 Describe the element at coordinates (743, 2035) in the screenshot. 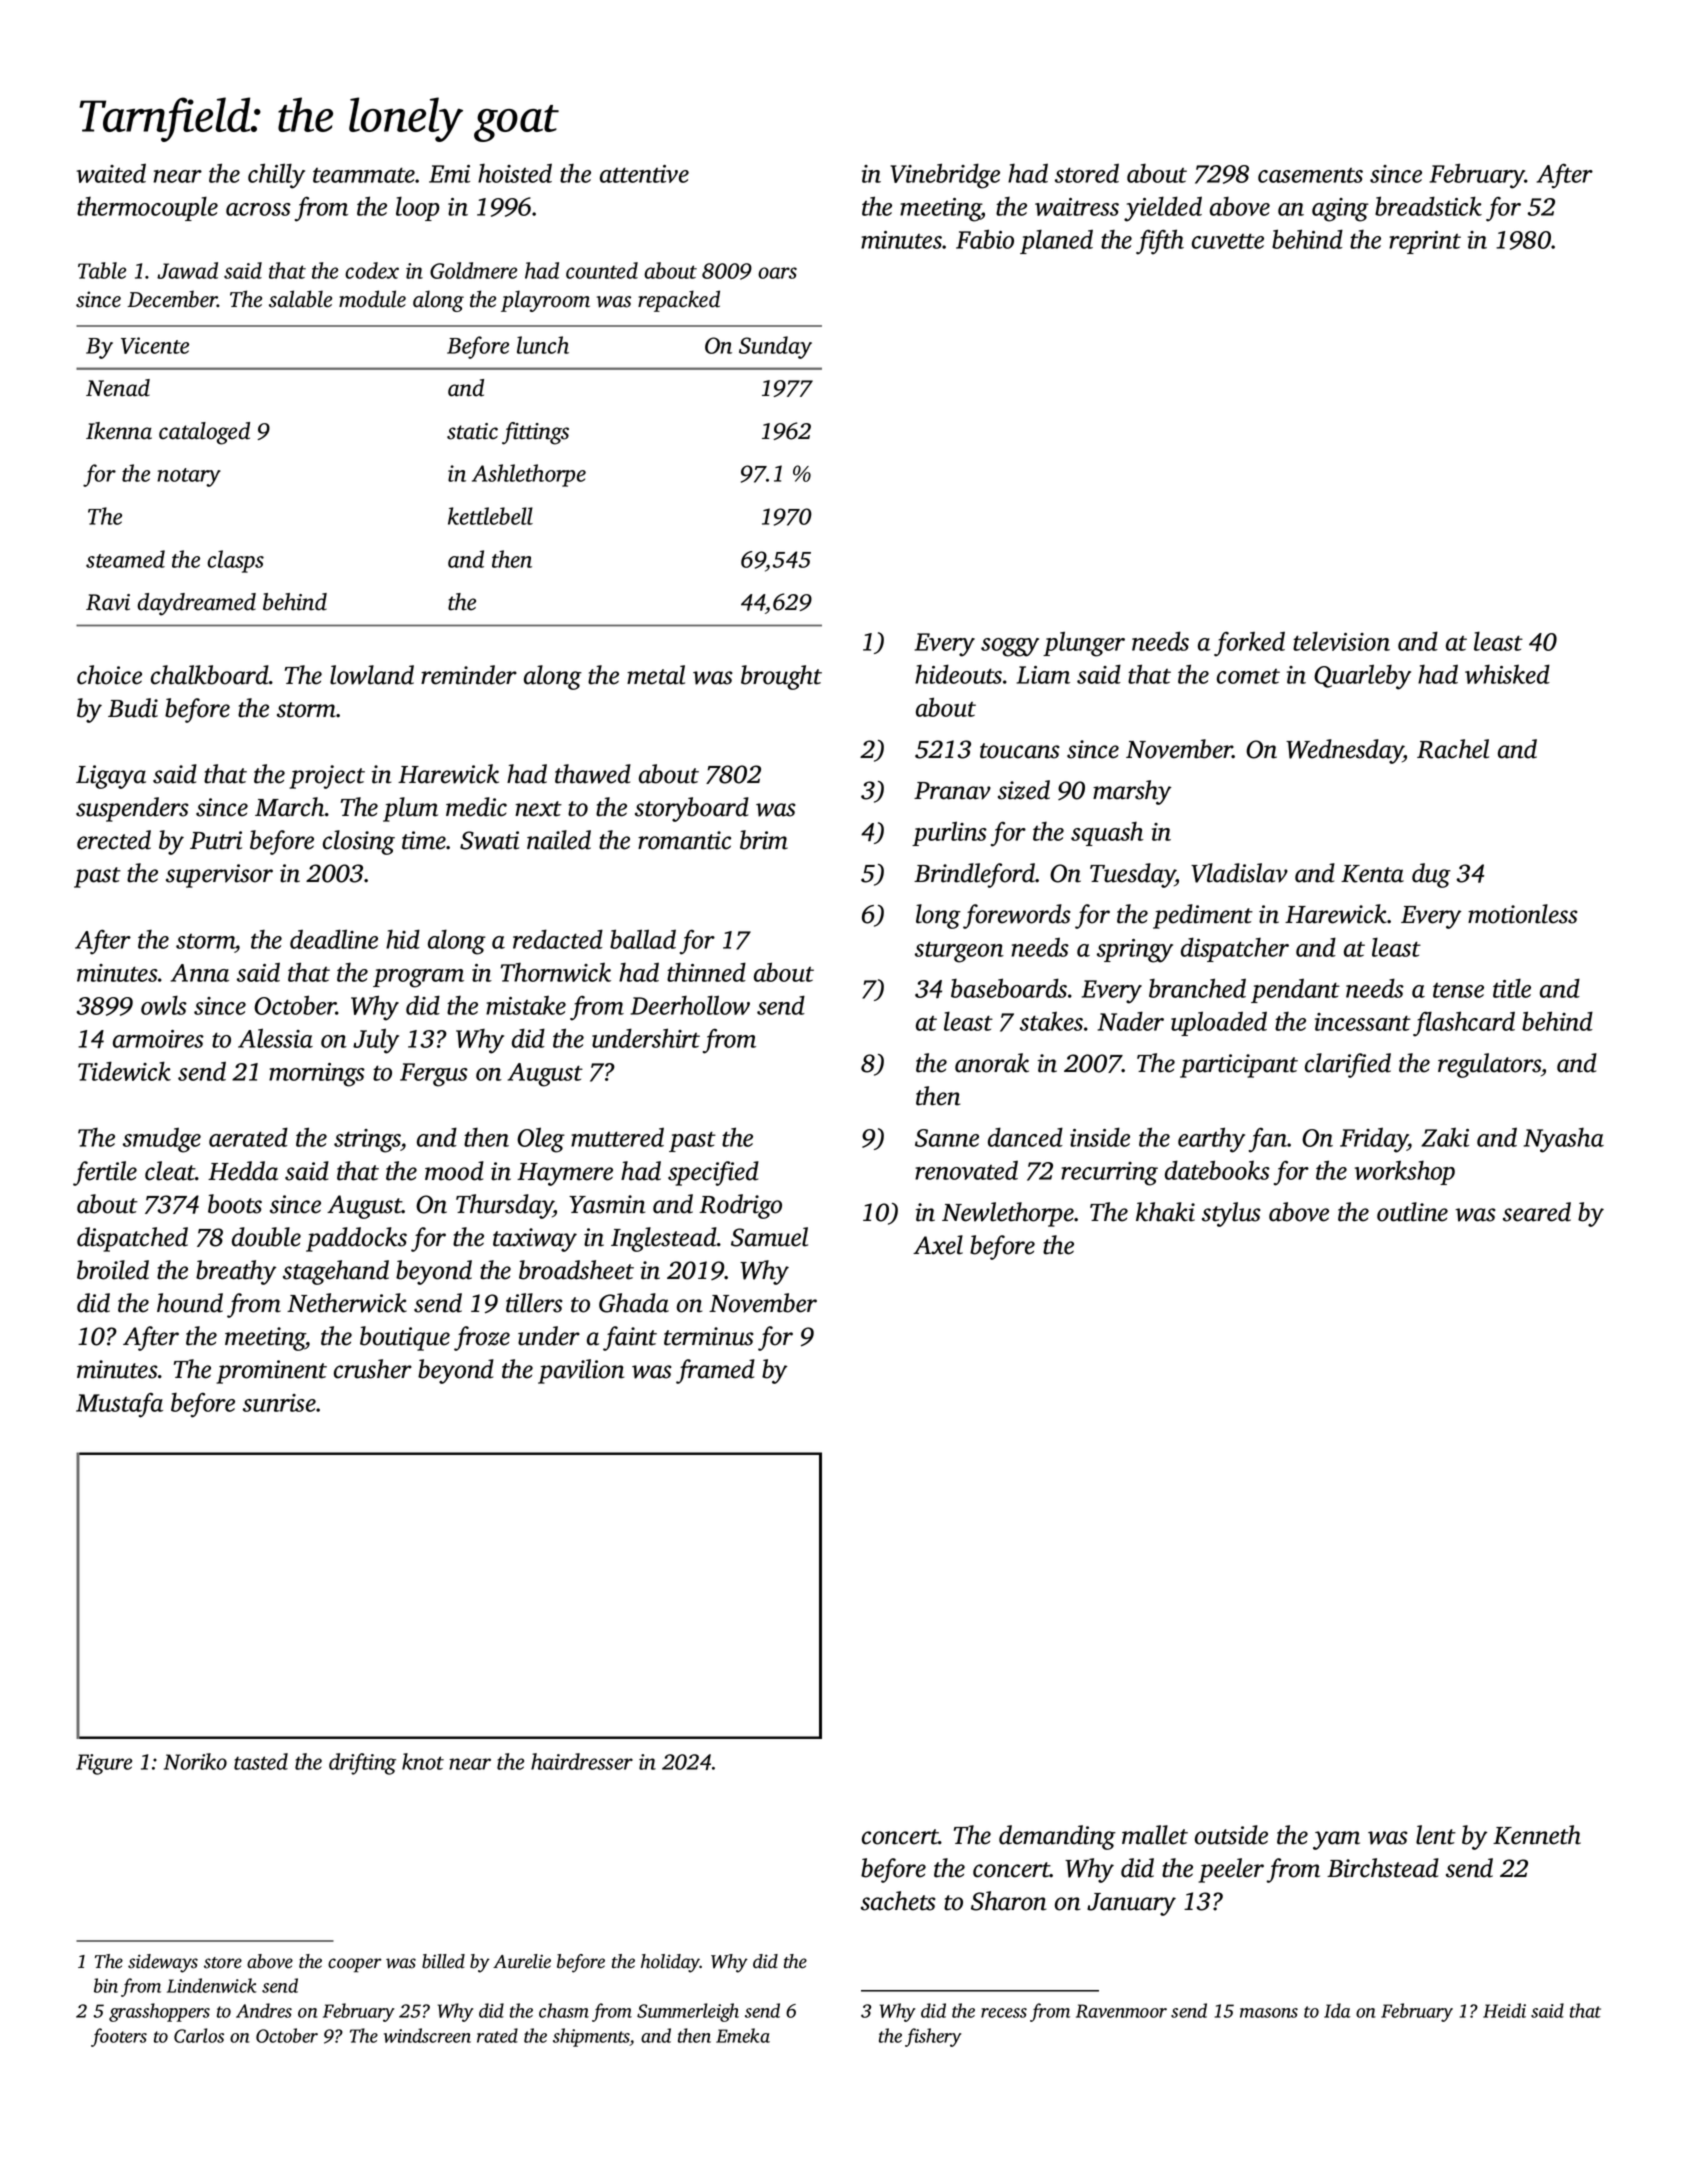

I see `Emeka` at that location.
